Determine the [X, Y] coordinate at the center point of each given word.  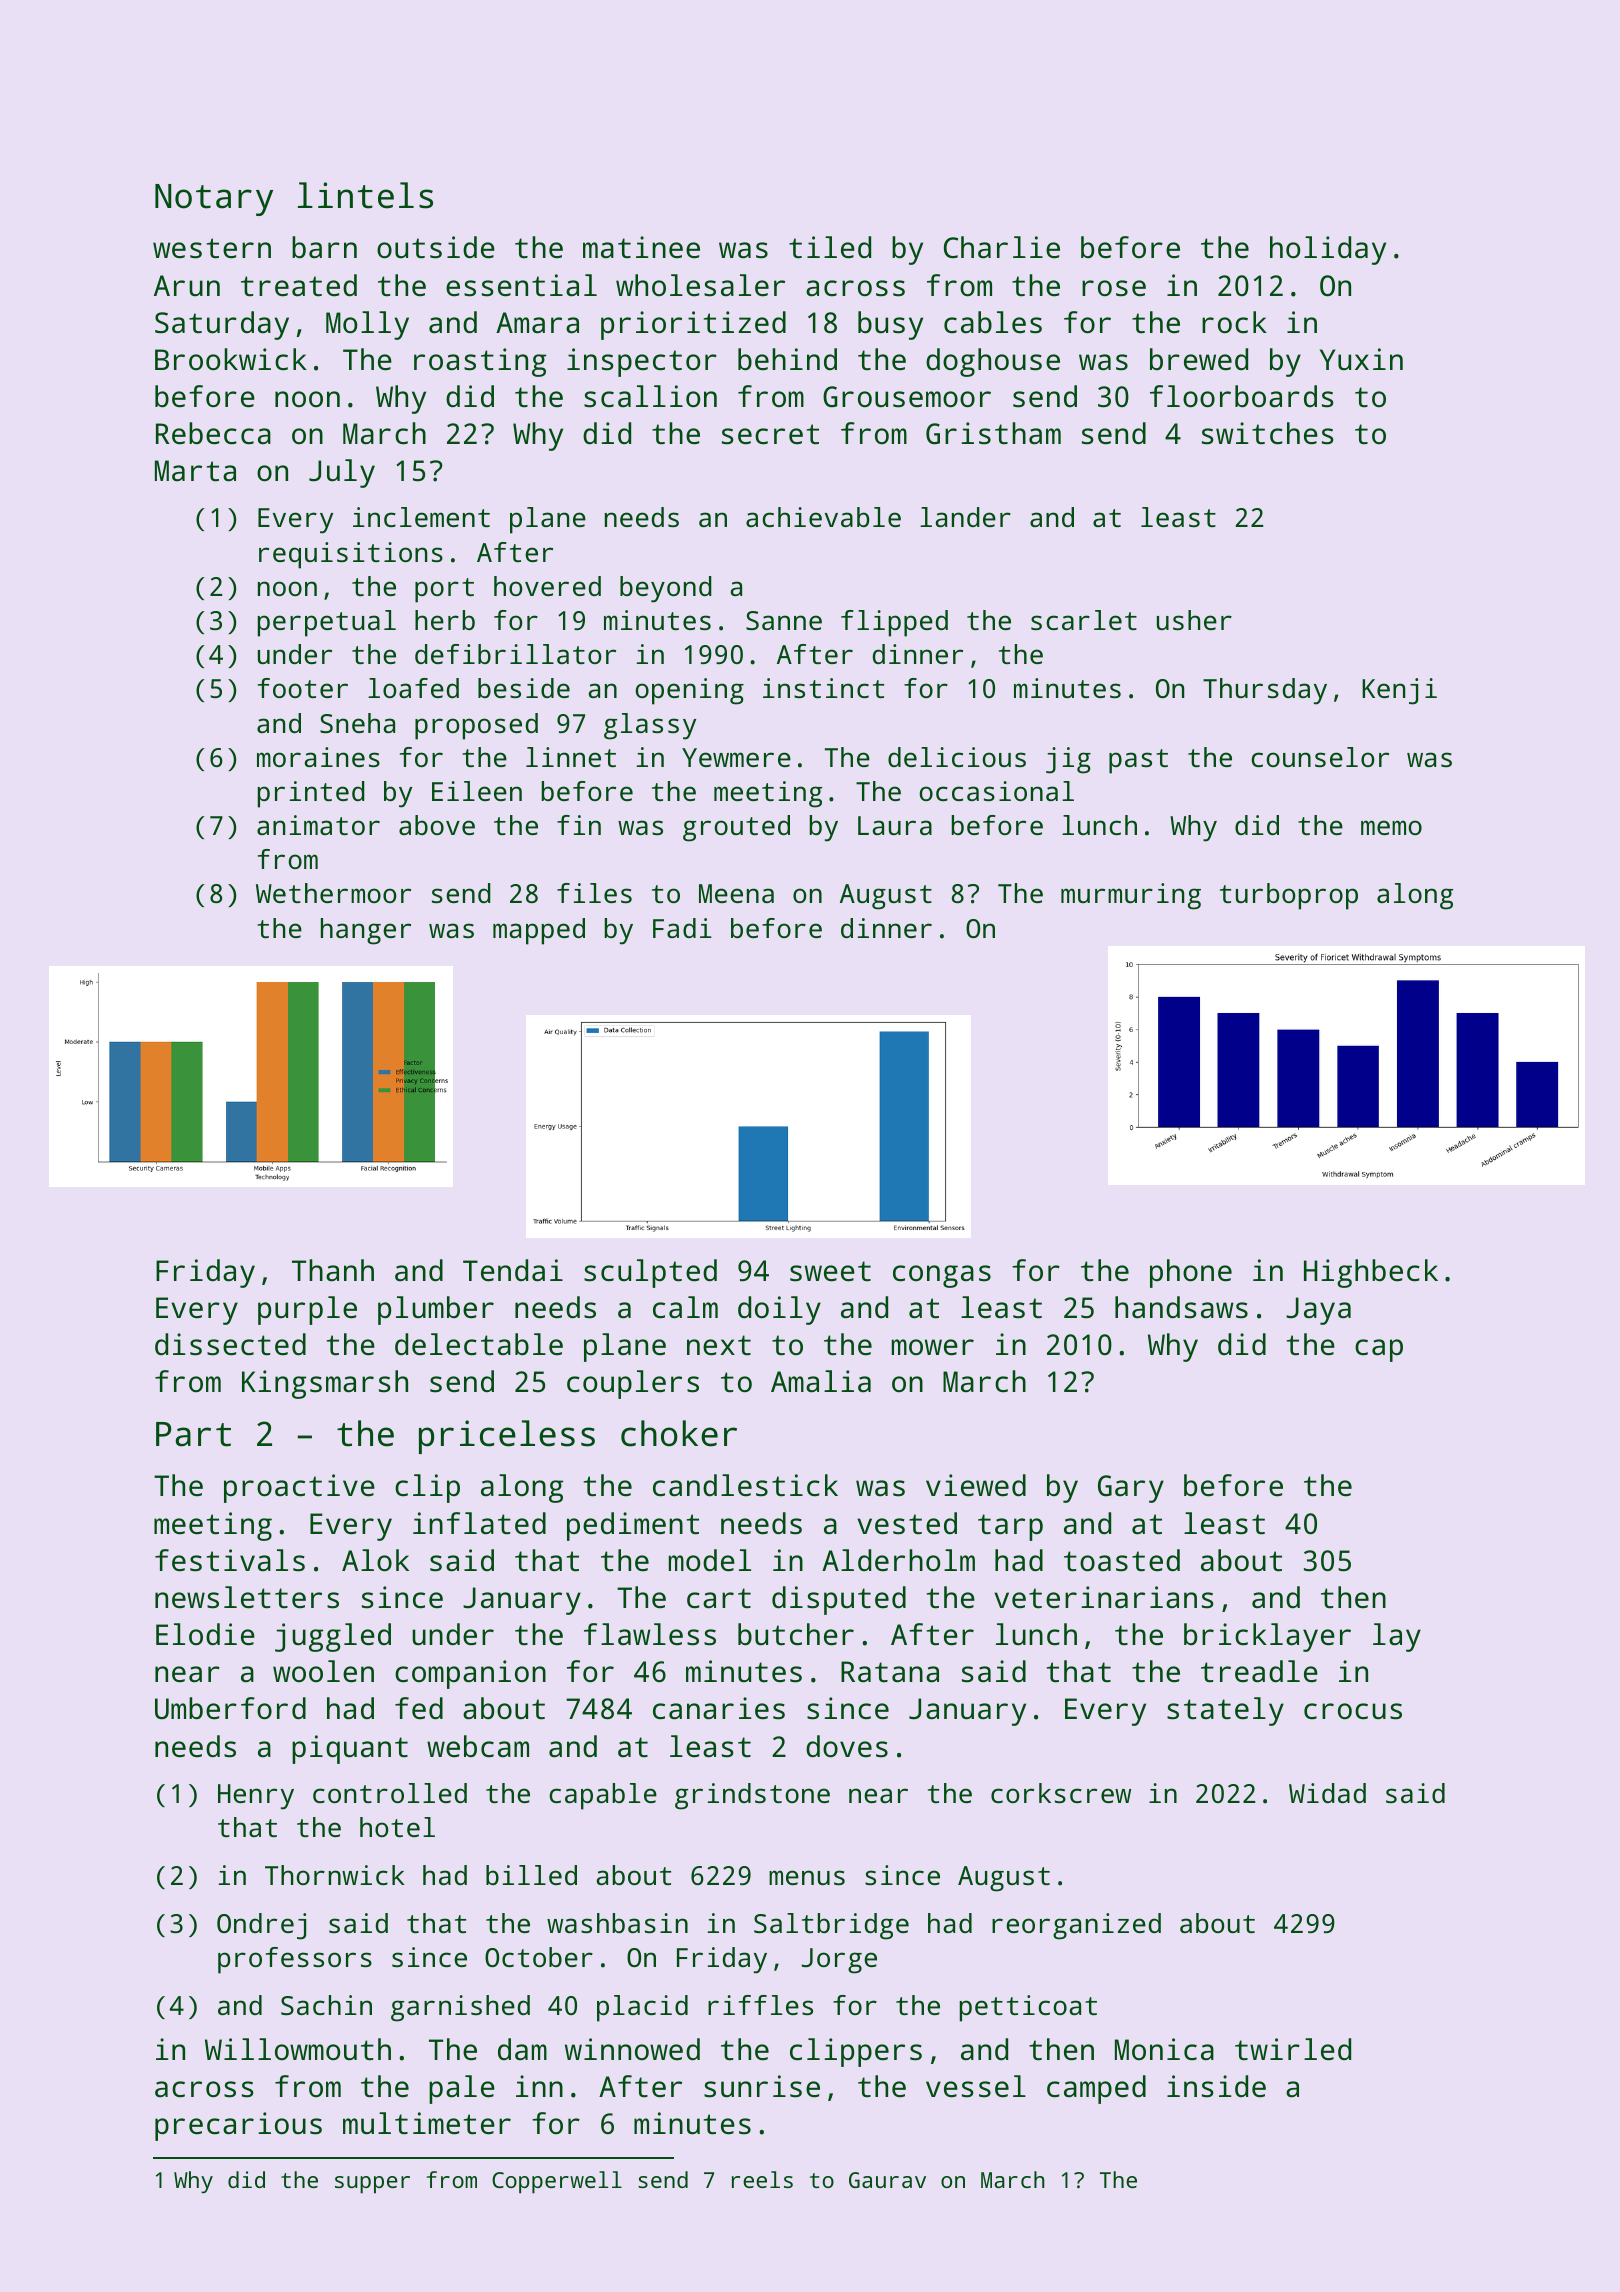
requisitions [351, 555]
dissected [230, 1344]
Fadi [682, 928]
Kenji [1399, 691]
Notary [214, 200]
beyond [666, 589]
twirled [1293, 2049]
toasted [1122, 1560]
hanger [366, 931]
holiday [1328, 250]
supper [372, 2185]
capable [603, 1796]
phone [1191, 1273]
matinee [641, 247]
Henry [256, 1797]
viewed [976, 1485]
